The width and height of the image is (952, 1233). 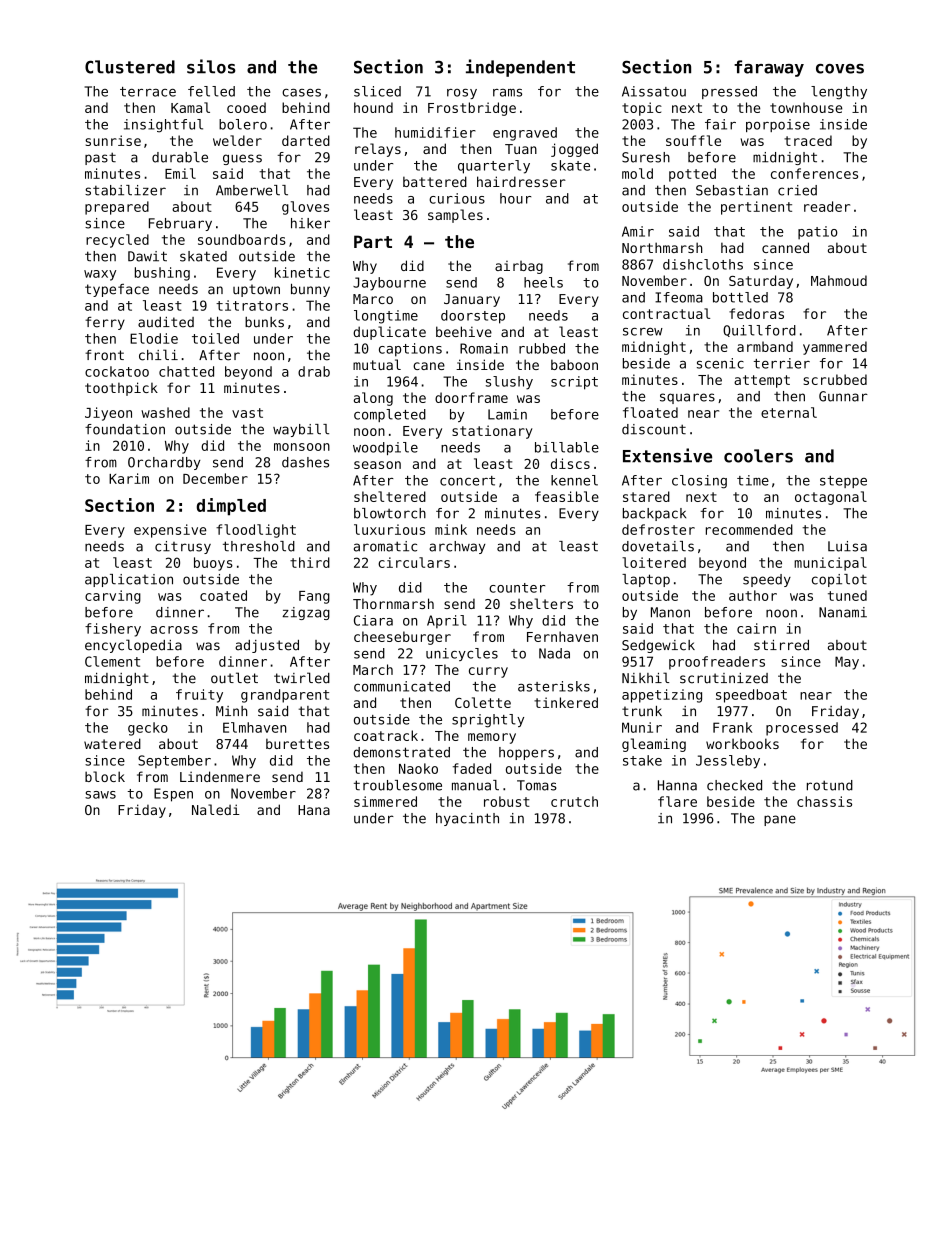 I want to click on sliced, so click(x=377, y=91).
